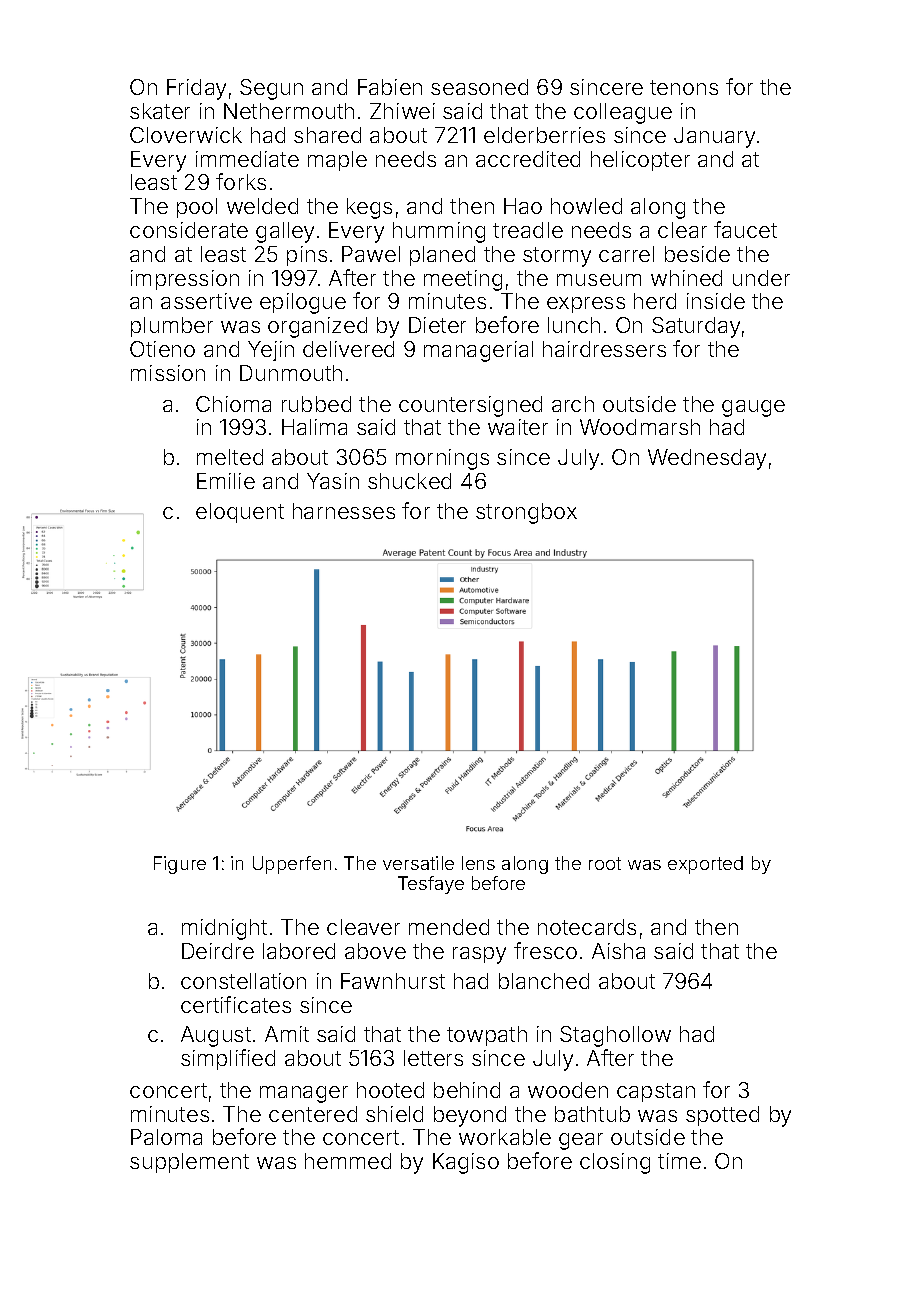  I want to click on Kagiso, so click(466, 1163).
